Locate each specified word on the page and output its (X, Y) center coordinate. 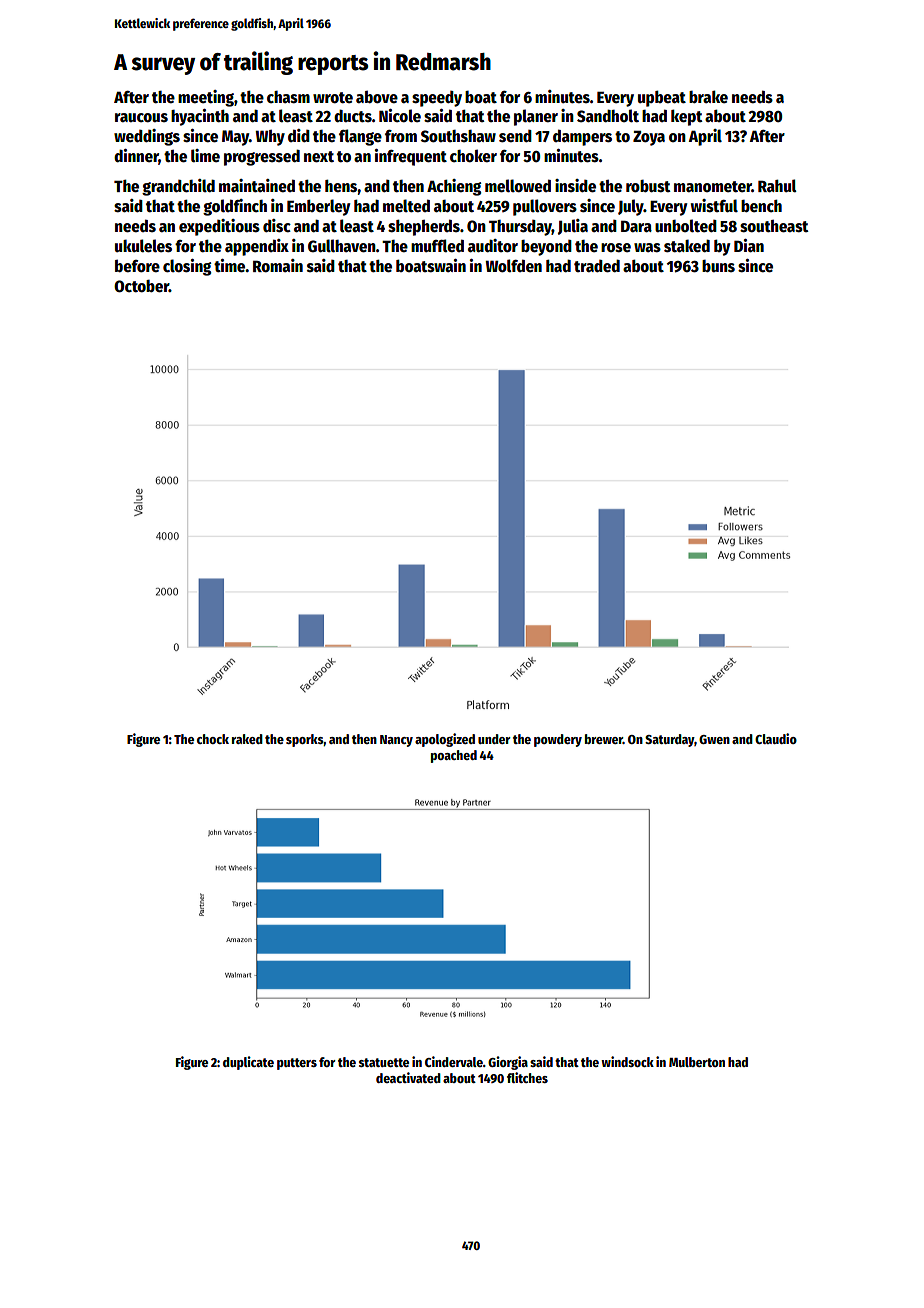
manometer (713, 186)
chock (213, 739)
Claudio (776, 738)
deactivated (408, 1077)
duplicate (248, 1063)
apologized (445, 740)
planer (536, 117)
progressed (262, 157)
